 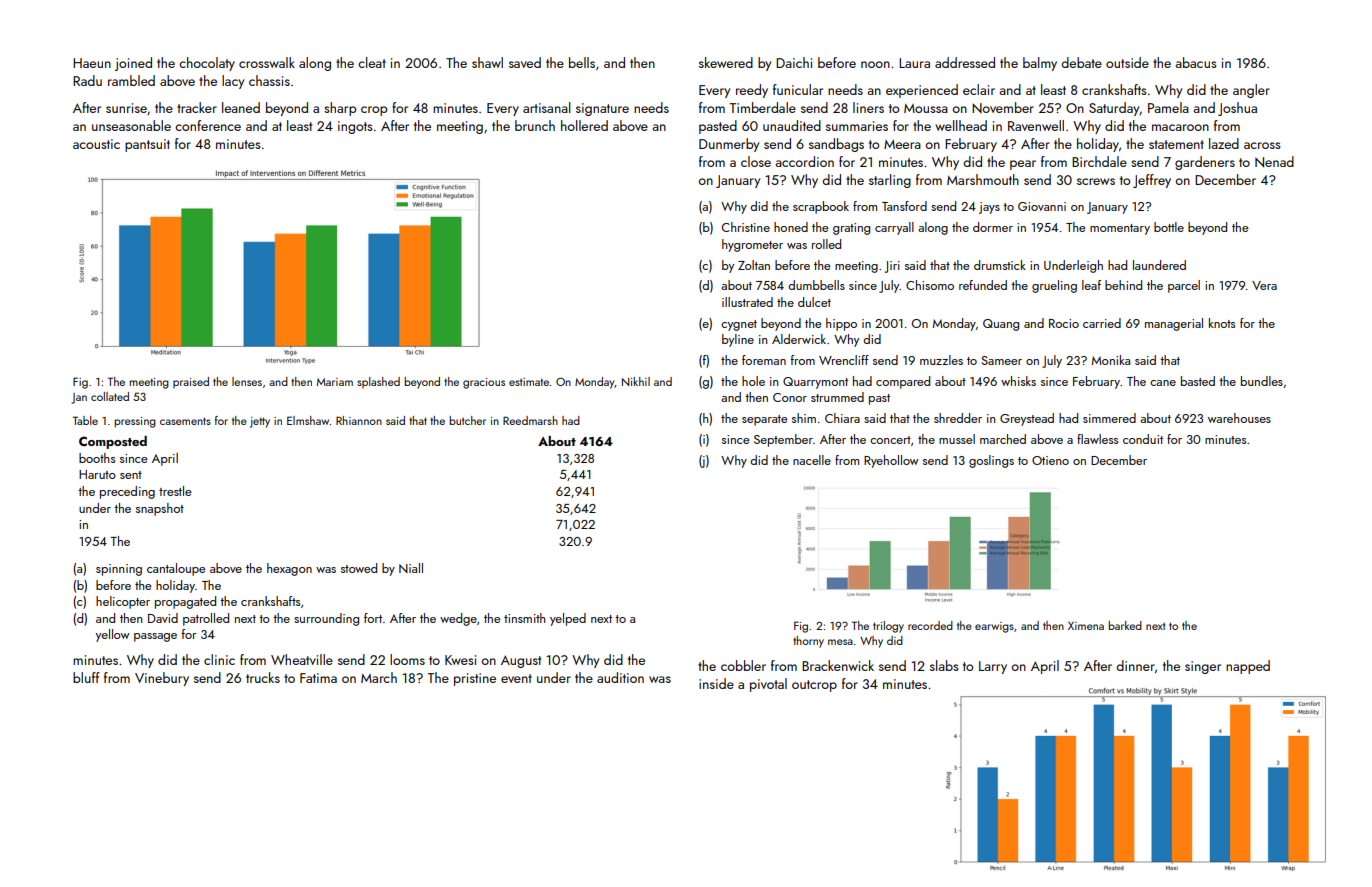 I want to click on bottle, so click(x=1169, y=227).
